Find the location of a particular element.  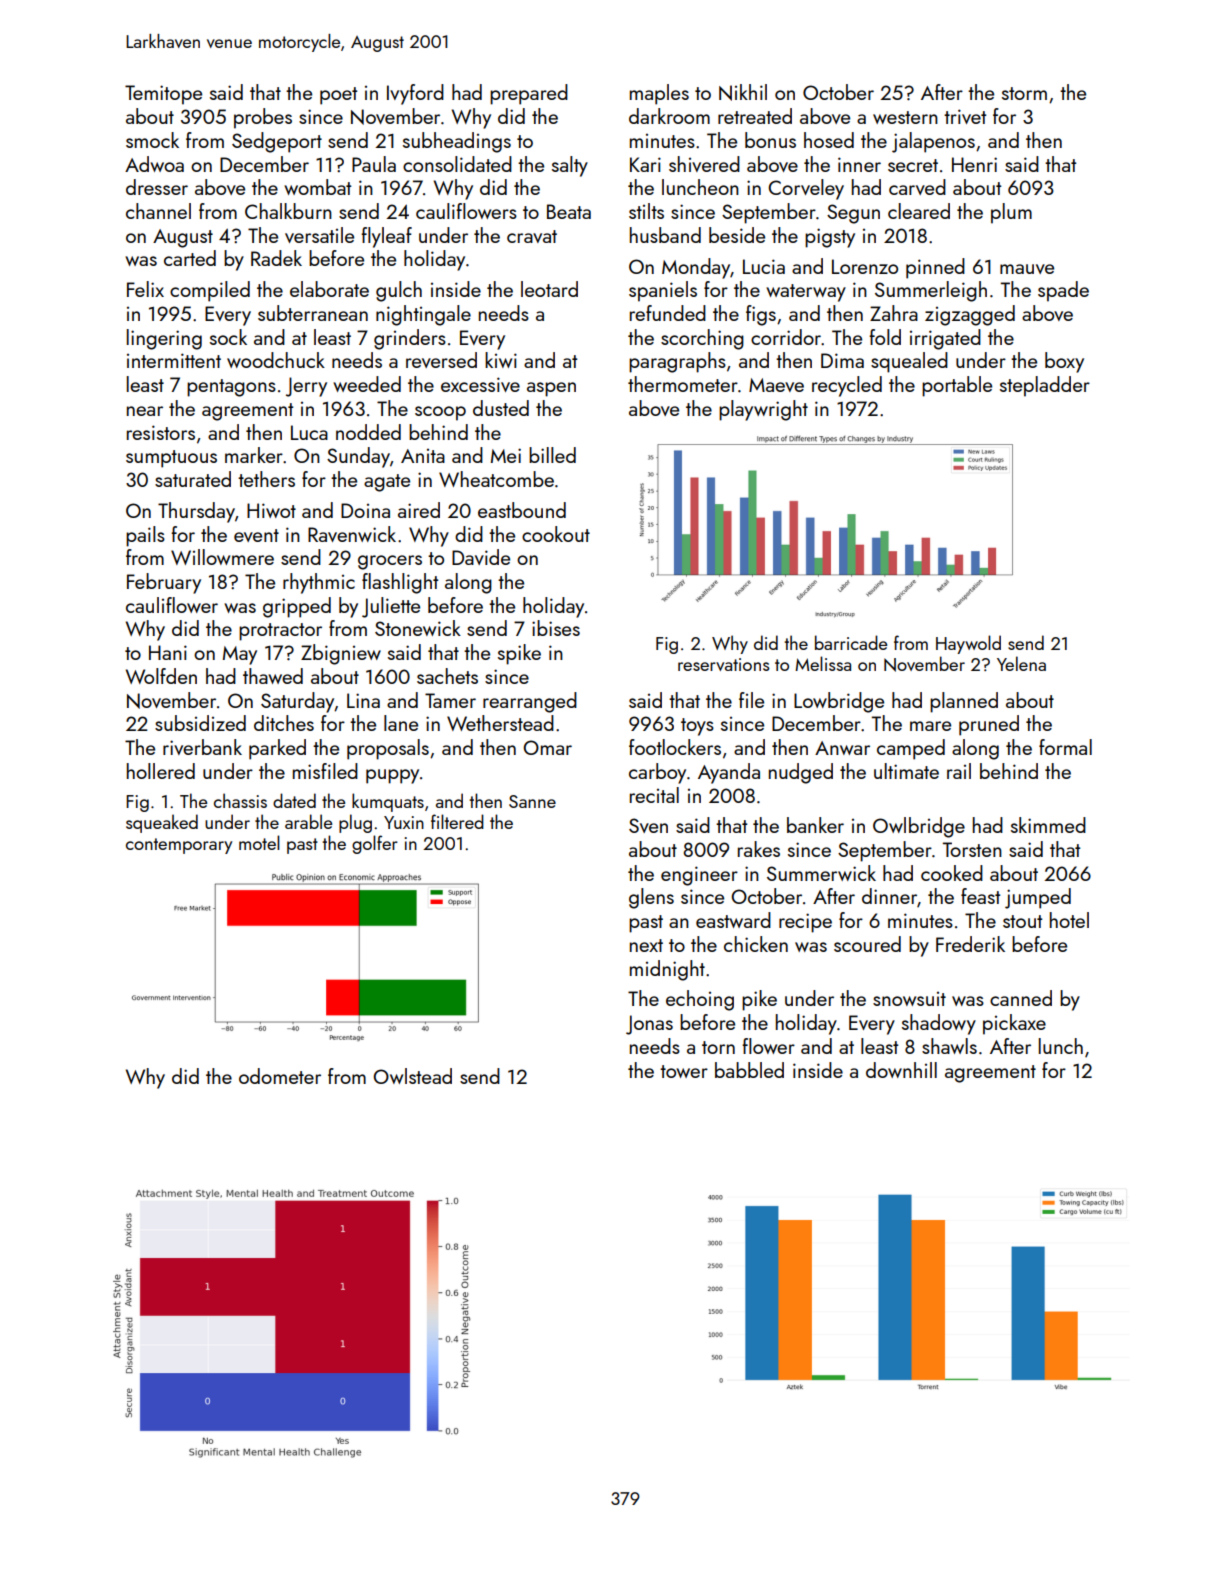

Wolfden is located at coordinates (161, 676).
